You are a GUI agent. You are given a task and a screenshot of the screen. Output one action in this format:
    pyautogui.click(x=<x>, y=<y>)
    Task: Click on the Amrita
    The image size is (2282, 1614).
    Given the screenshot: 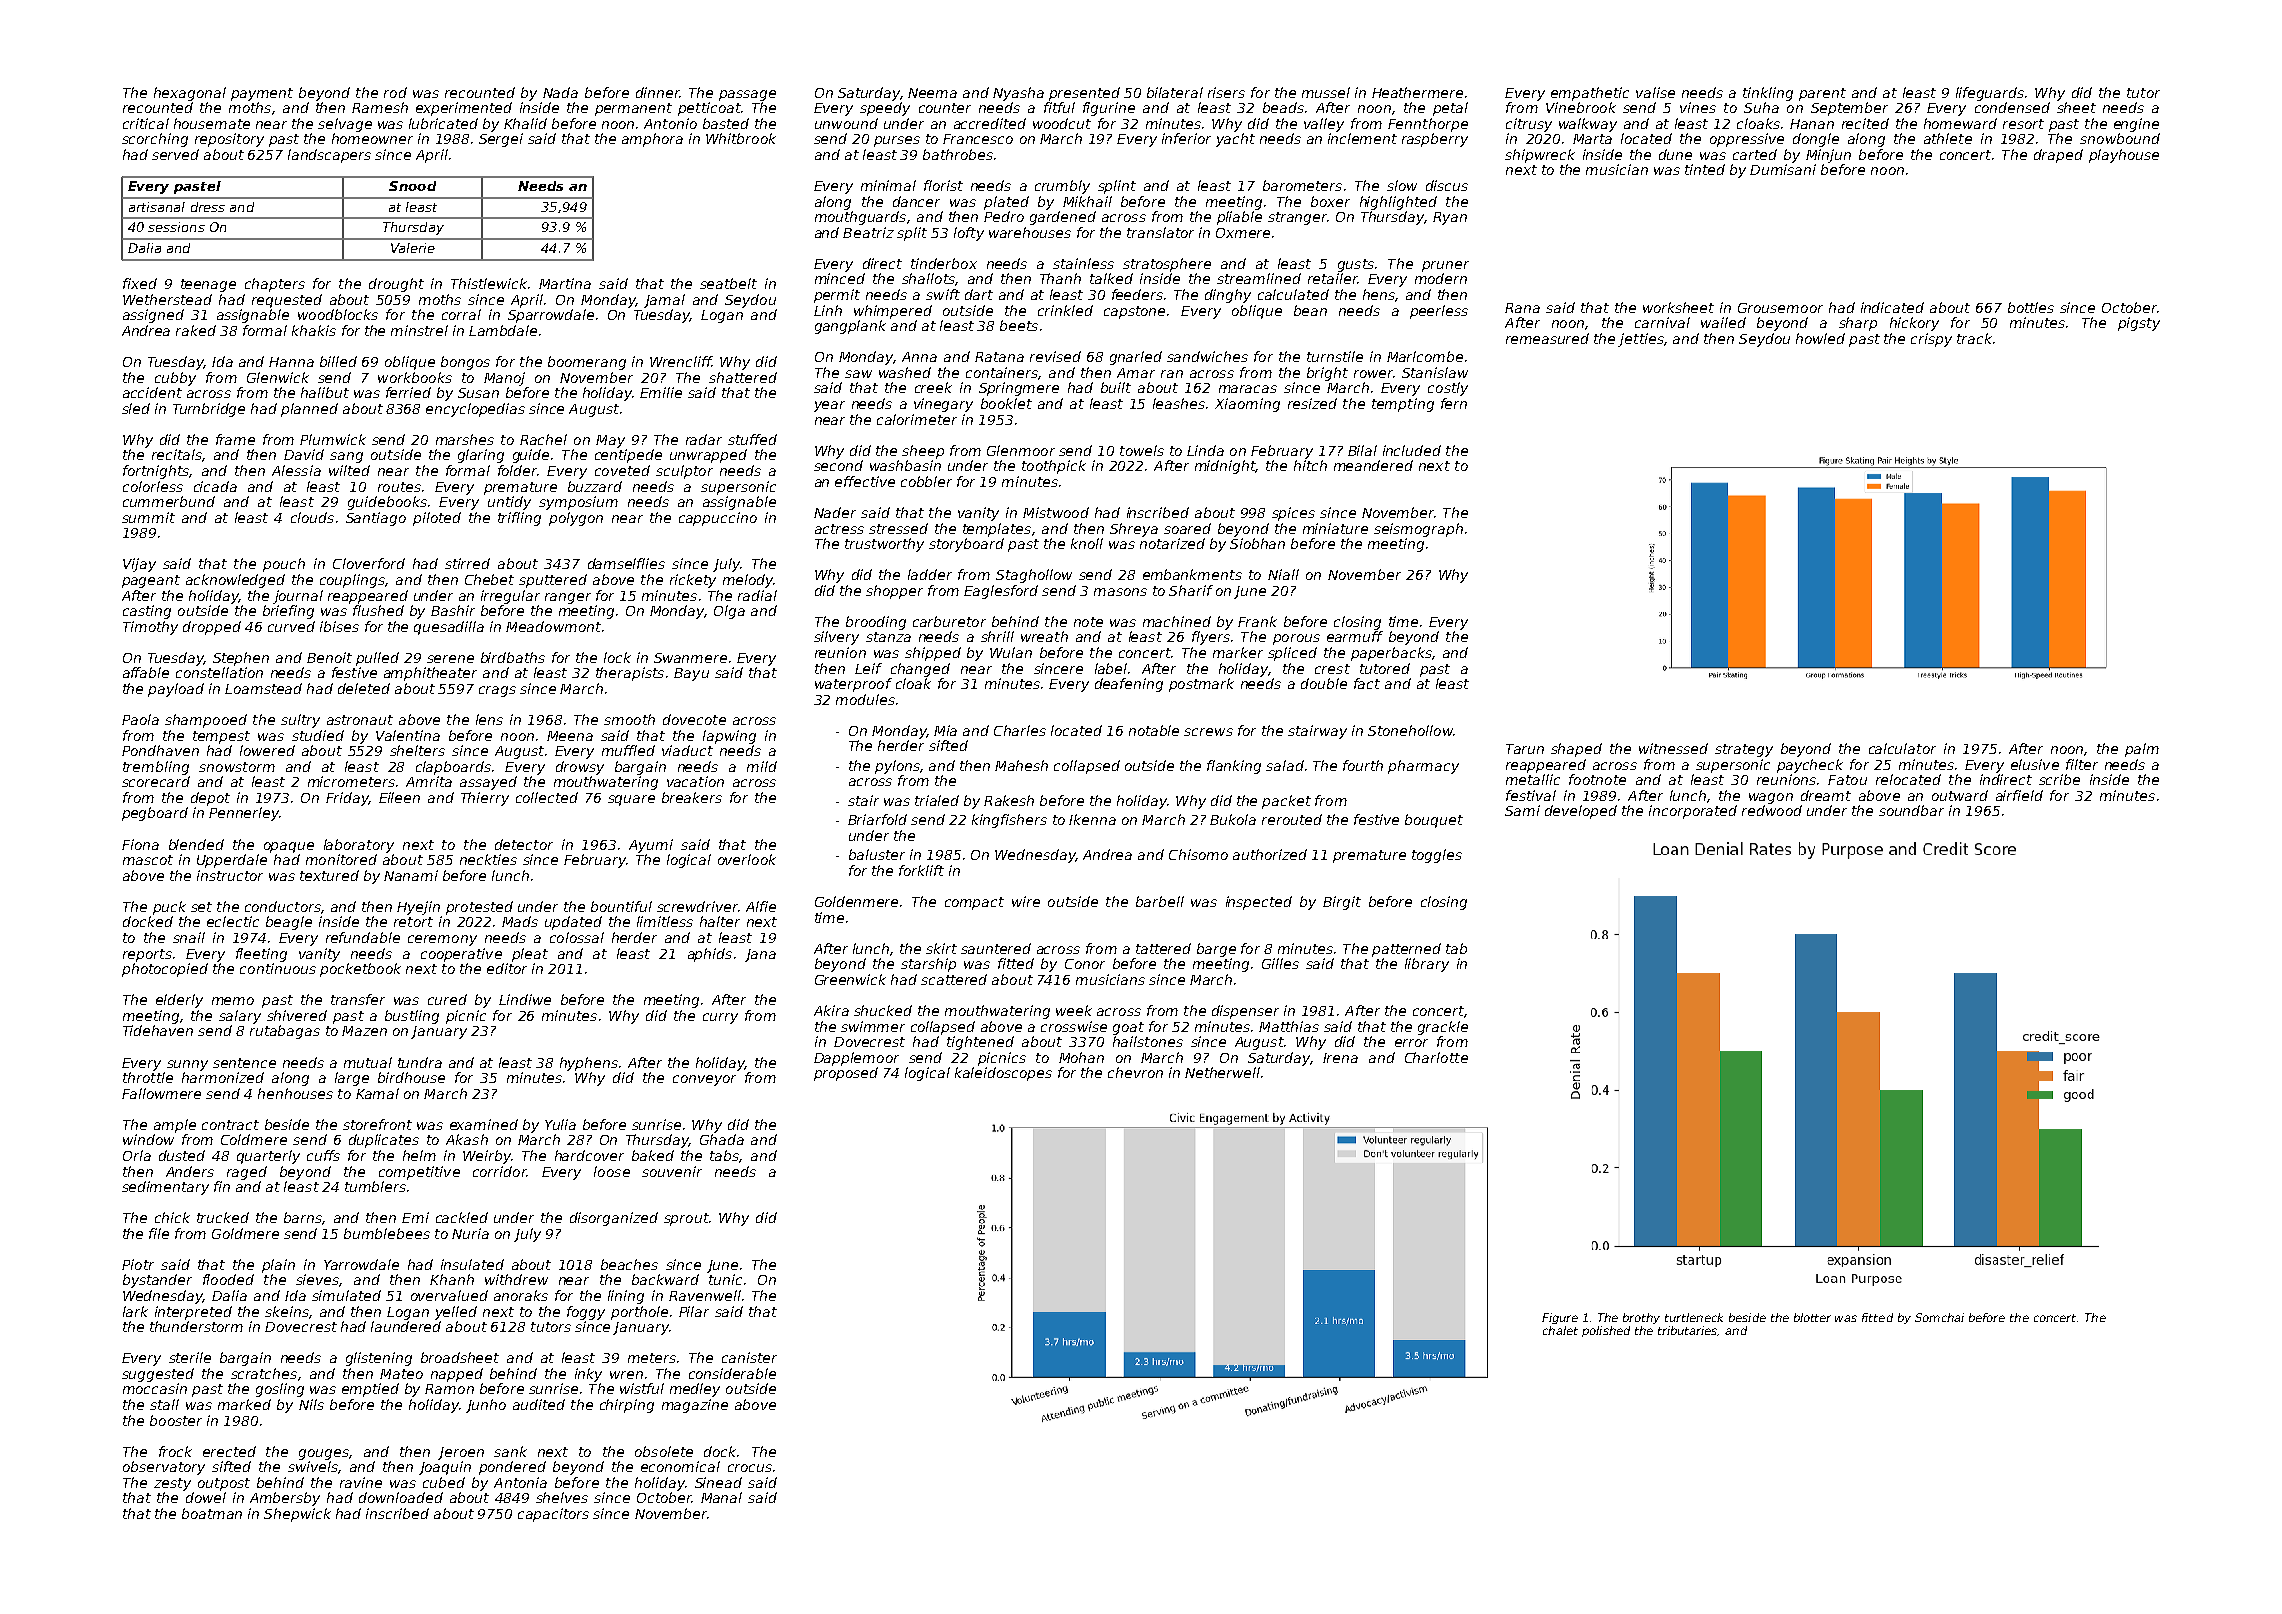 What is the action you would take?
    pyautogui.click(x=429, y=781)
